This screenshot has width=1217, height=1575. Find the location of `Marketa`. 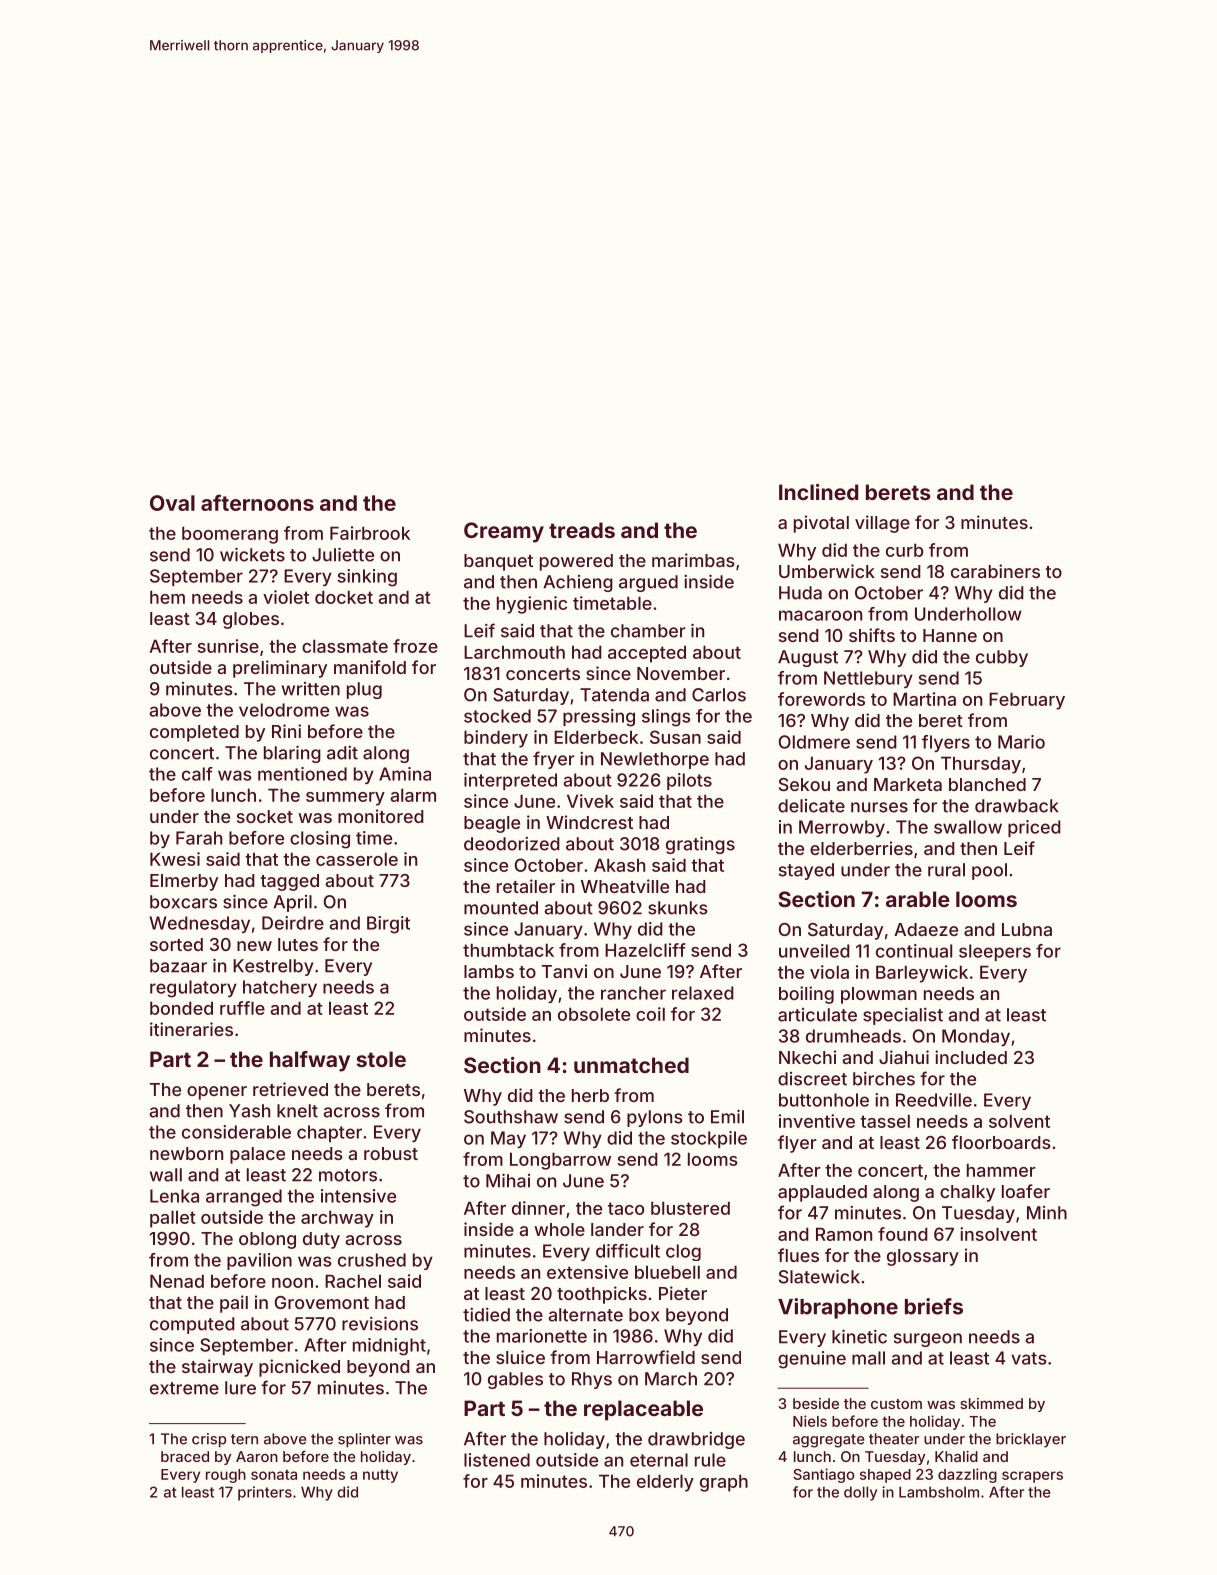

Marketa is located at coordinates (908, 784).
